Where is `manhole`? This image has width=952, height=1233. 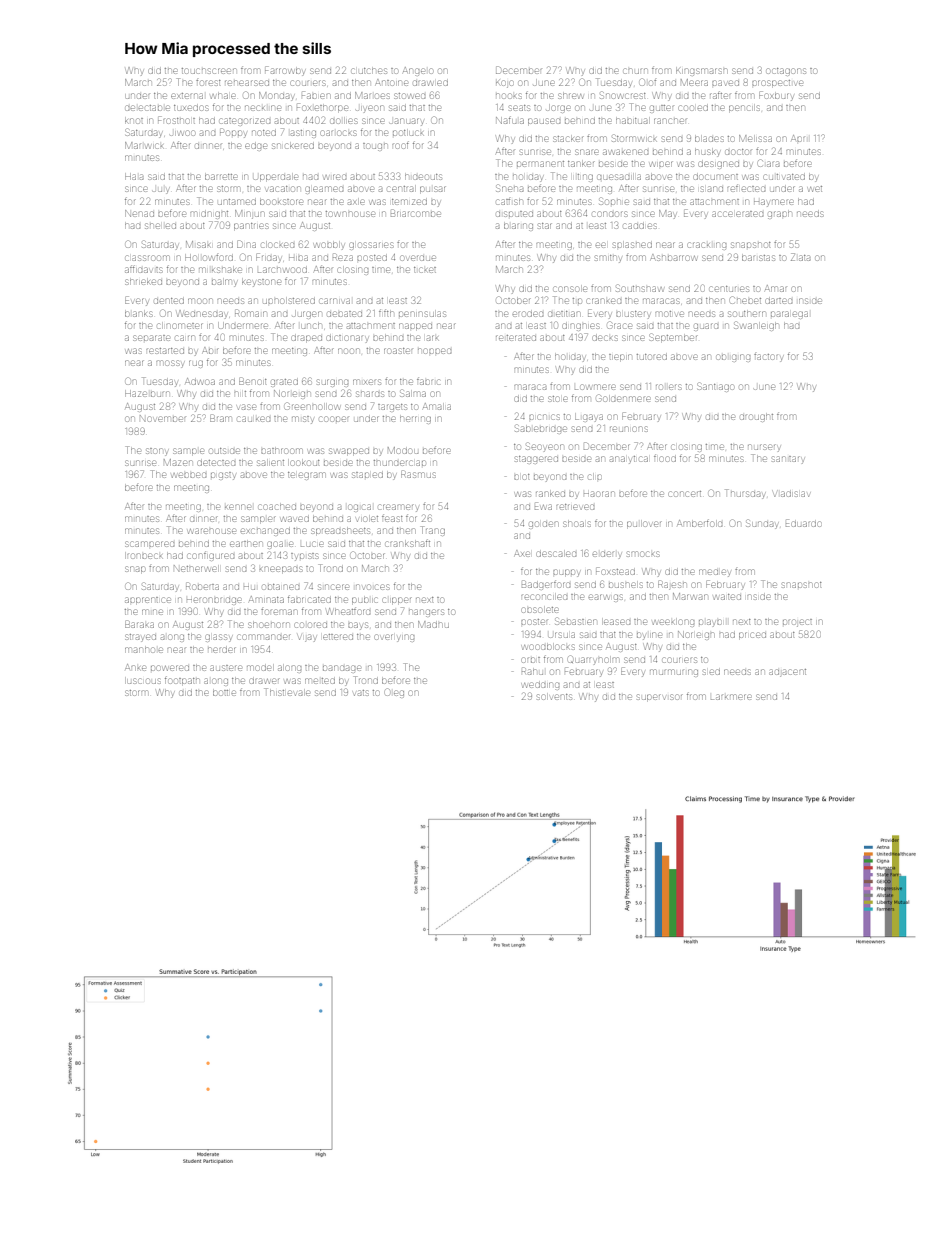
manhole is located at coordinates (144, 650).
